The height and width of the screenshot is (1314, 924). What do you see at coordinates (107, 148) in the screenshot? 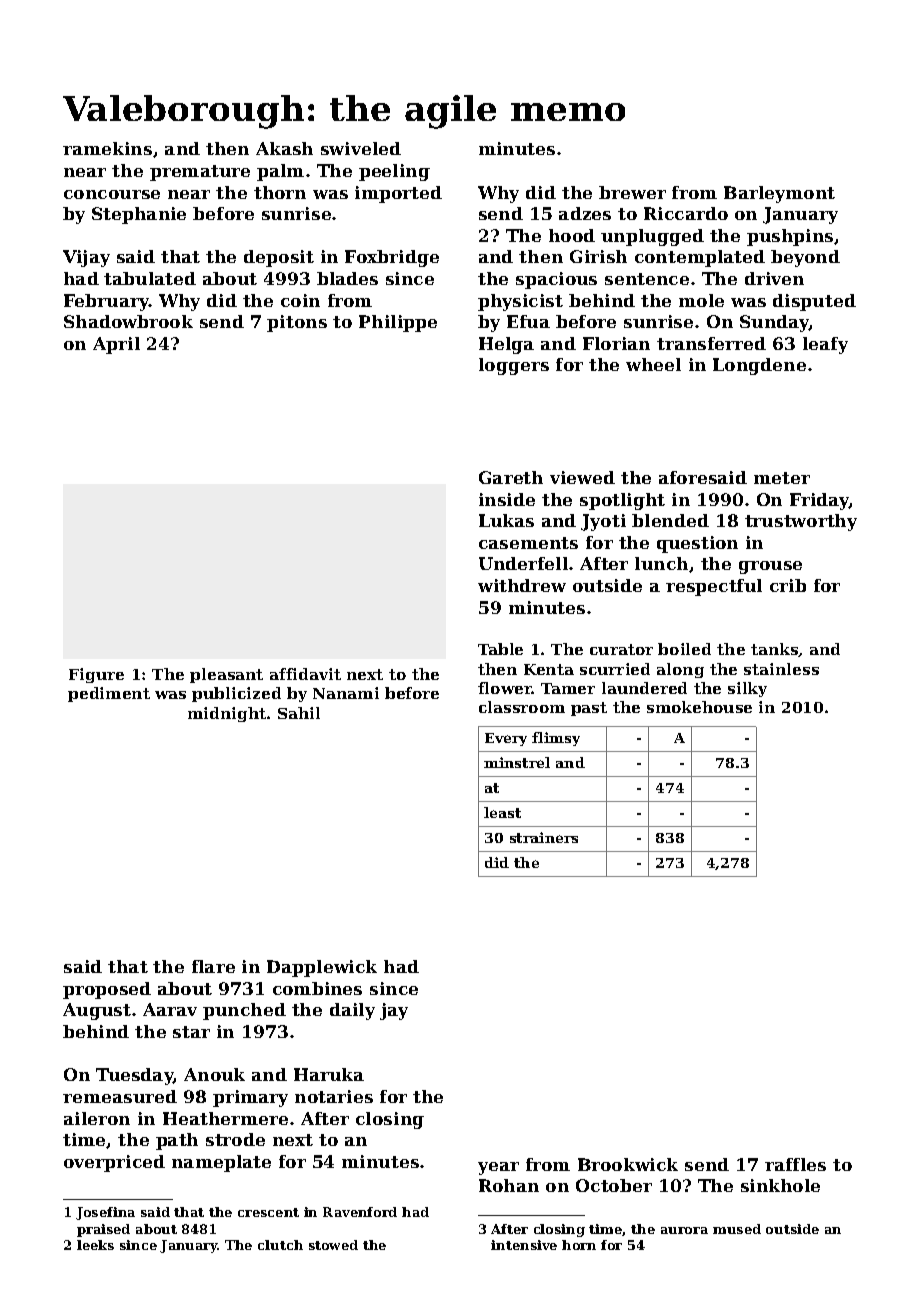
I see `ramekins` at bounding box center [107, 148].
